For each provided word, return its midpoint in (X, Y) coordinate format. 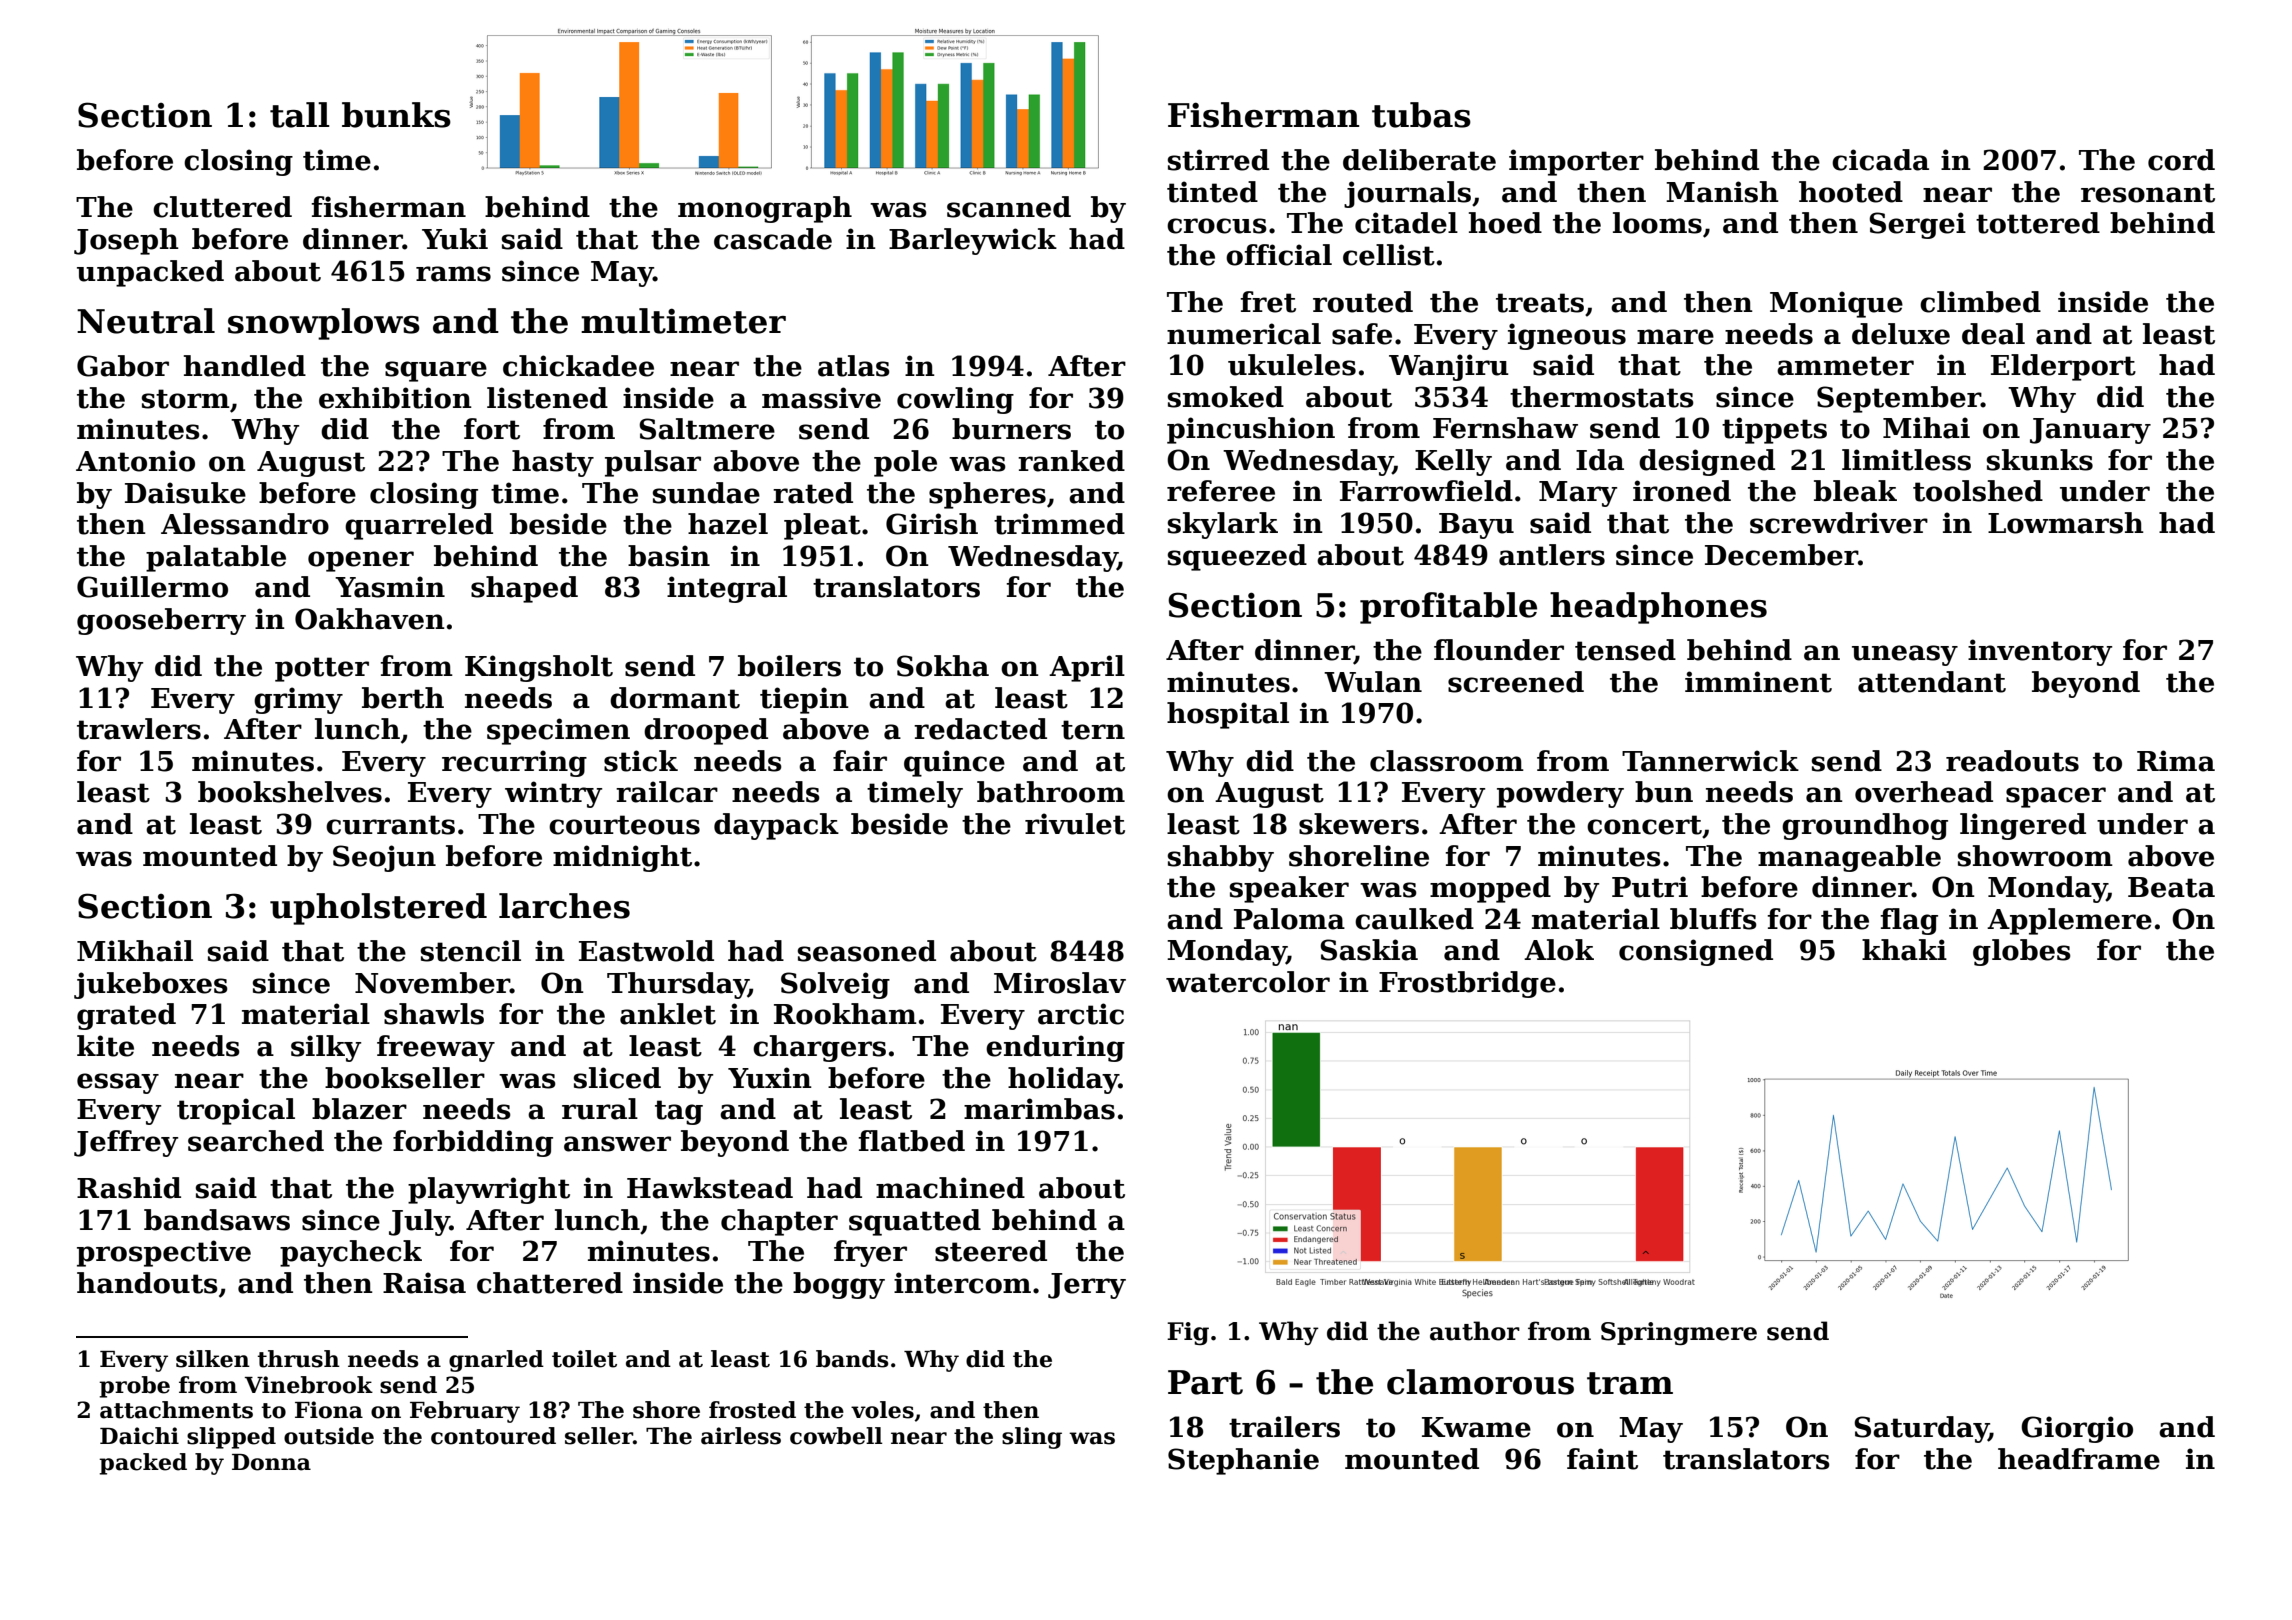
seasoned (867, 951)
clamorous (1480, 1382)
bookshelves (290, 792)
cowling (955, 400)
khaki (1904, 950)
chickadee (578, 366)
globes (2022, 952)
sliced (617, 1078)
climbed (1980, 302)
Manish (1722, 192)
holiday (1063, 1080)
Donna (271, 1462)
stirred (1218, 160)
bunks (396, 115)
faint (1602, 1459)
